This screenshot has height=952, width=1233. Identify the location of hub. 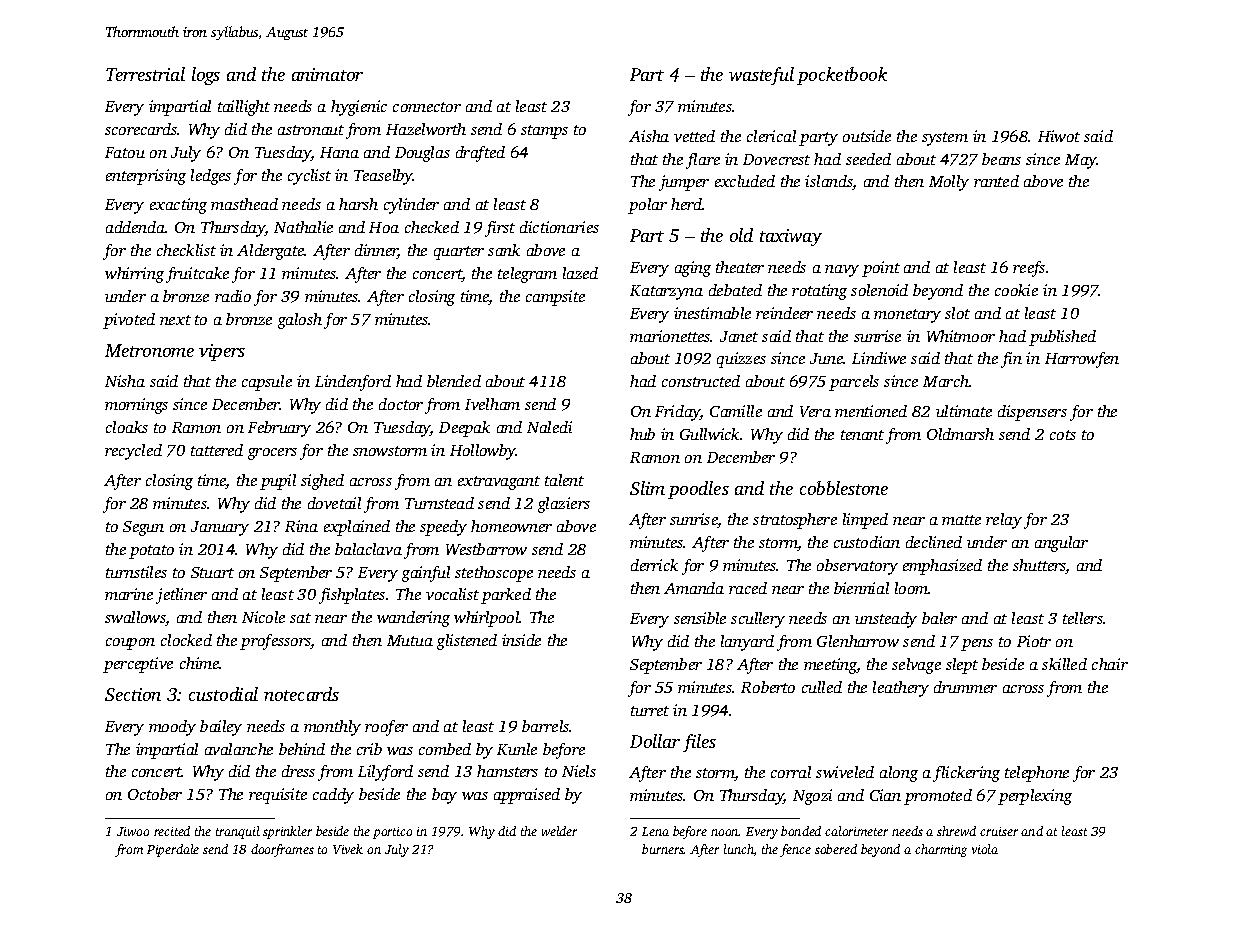
(642, 434).
